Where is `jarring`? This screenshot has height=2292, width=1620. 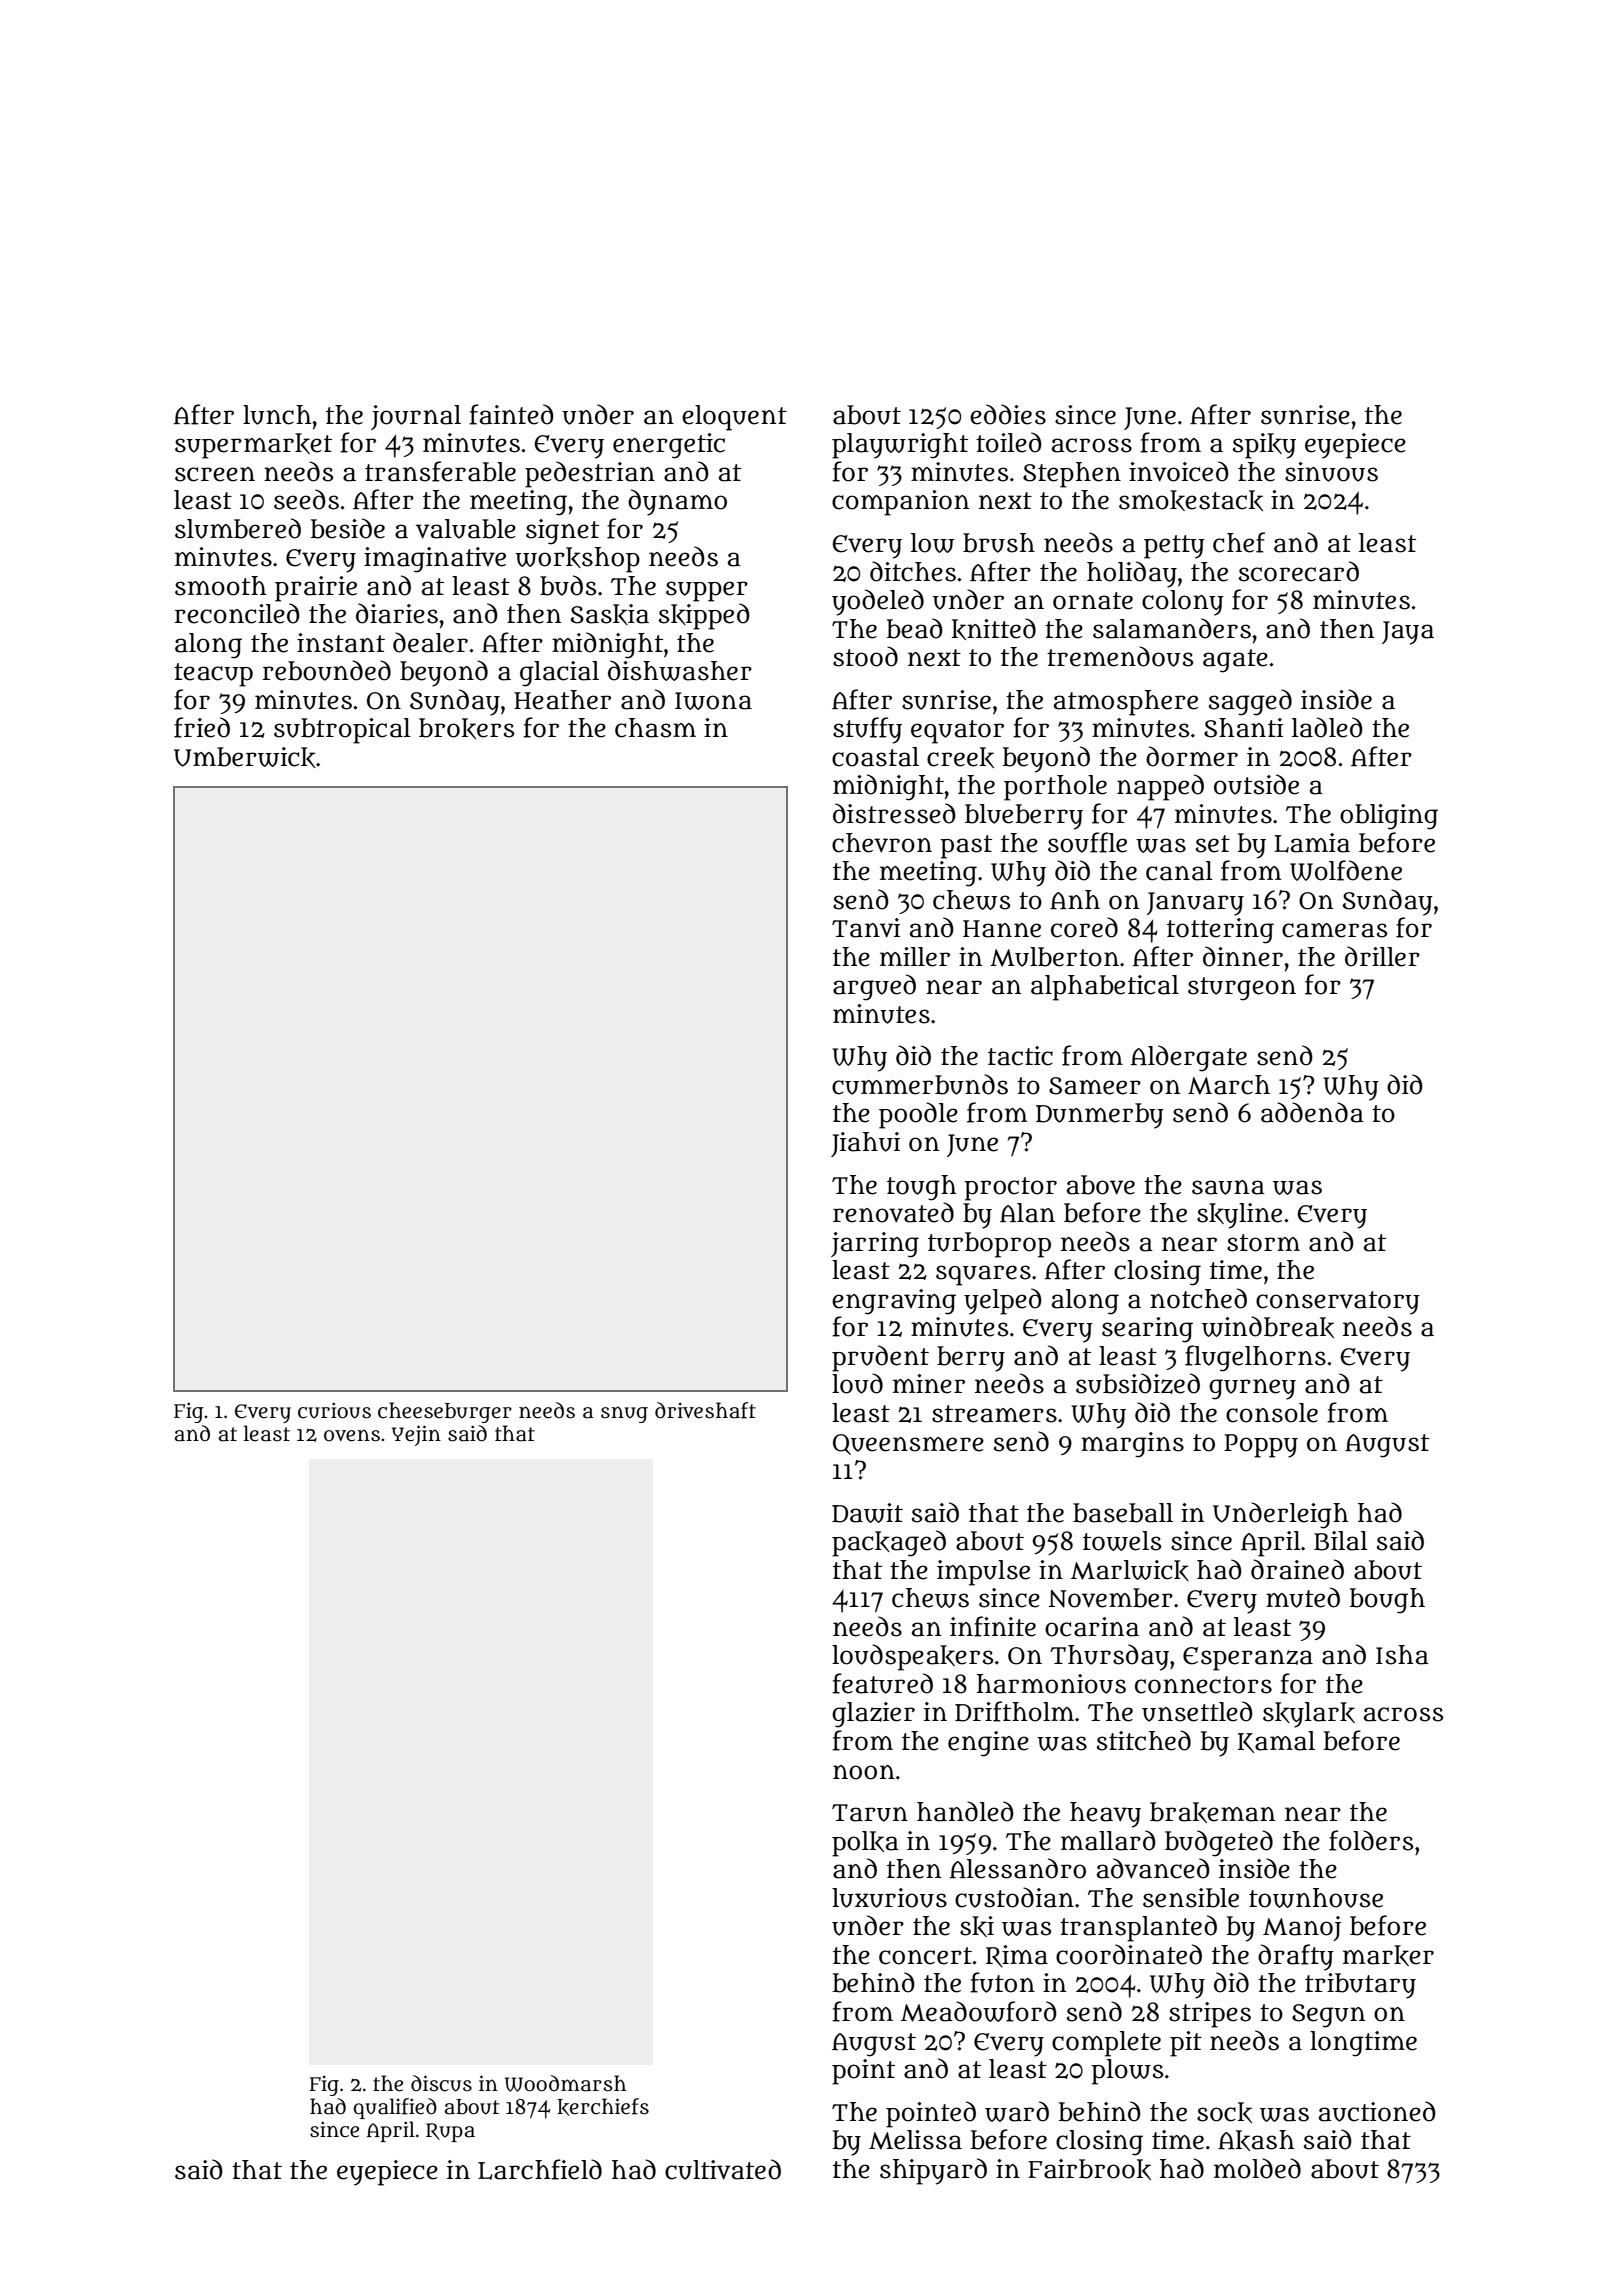 jarring is located at coordinates (875, 1245).
